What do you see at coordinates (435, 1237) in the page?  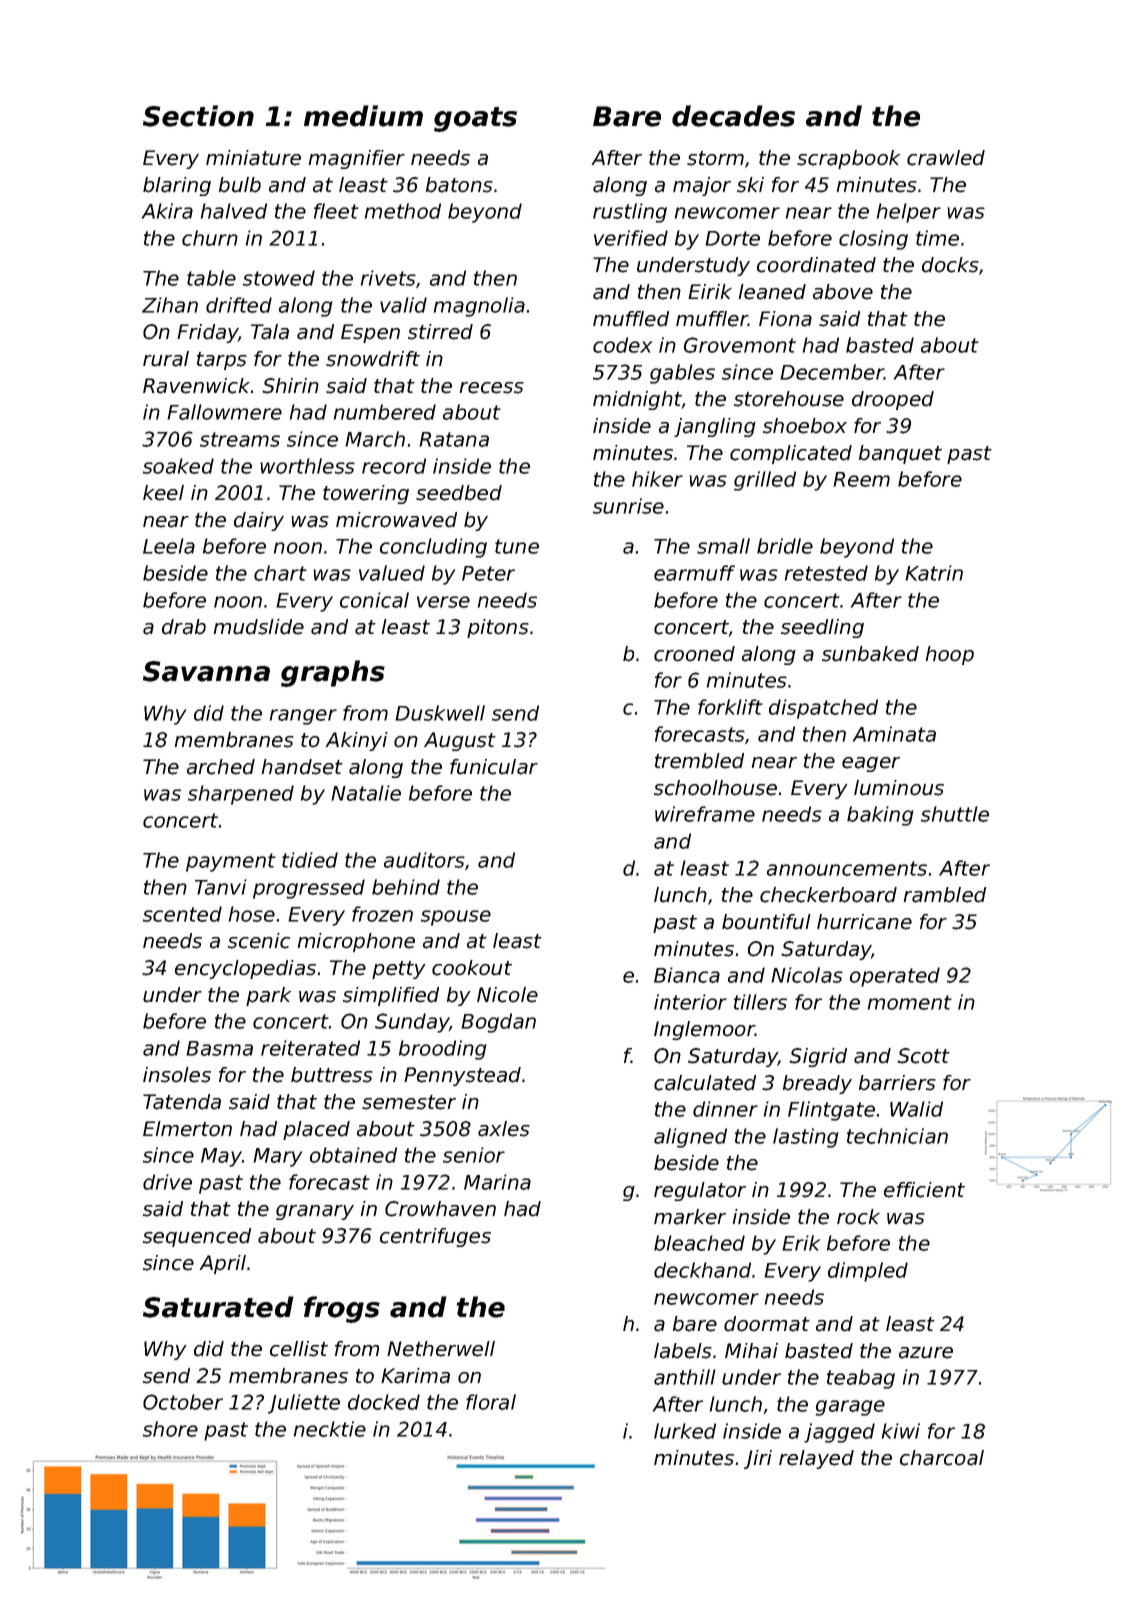 I see `centrifuges` at bounding box center [435, 1237].
